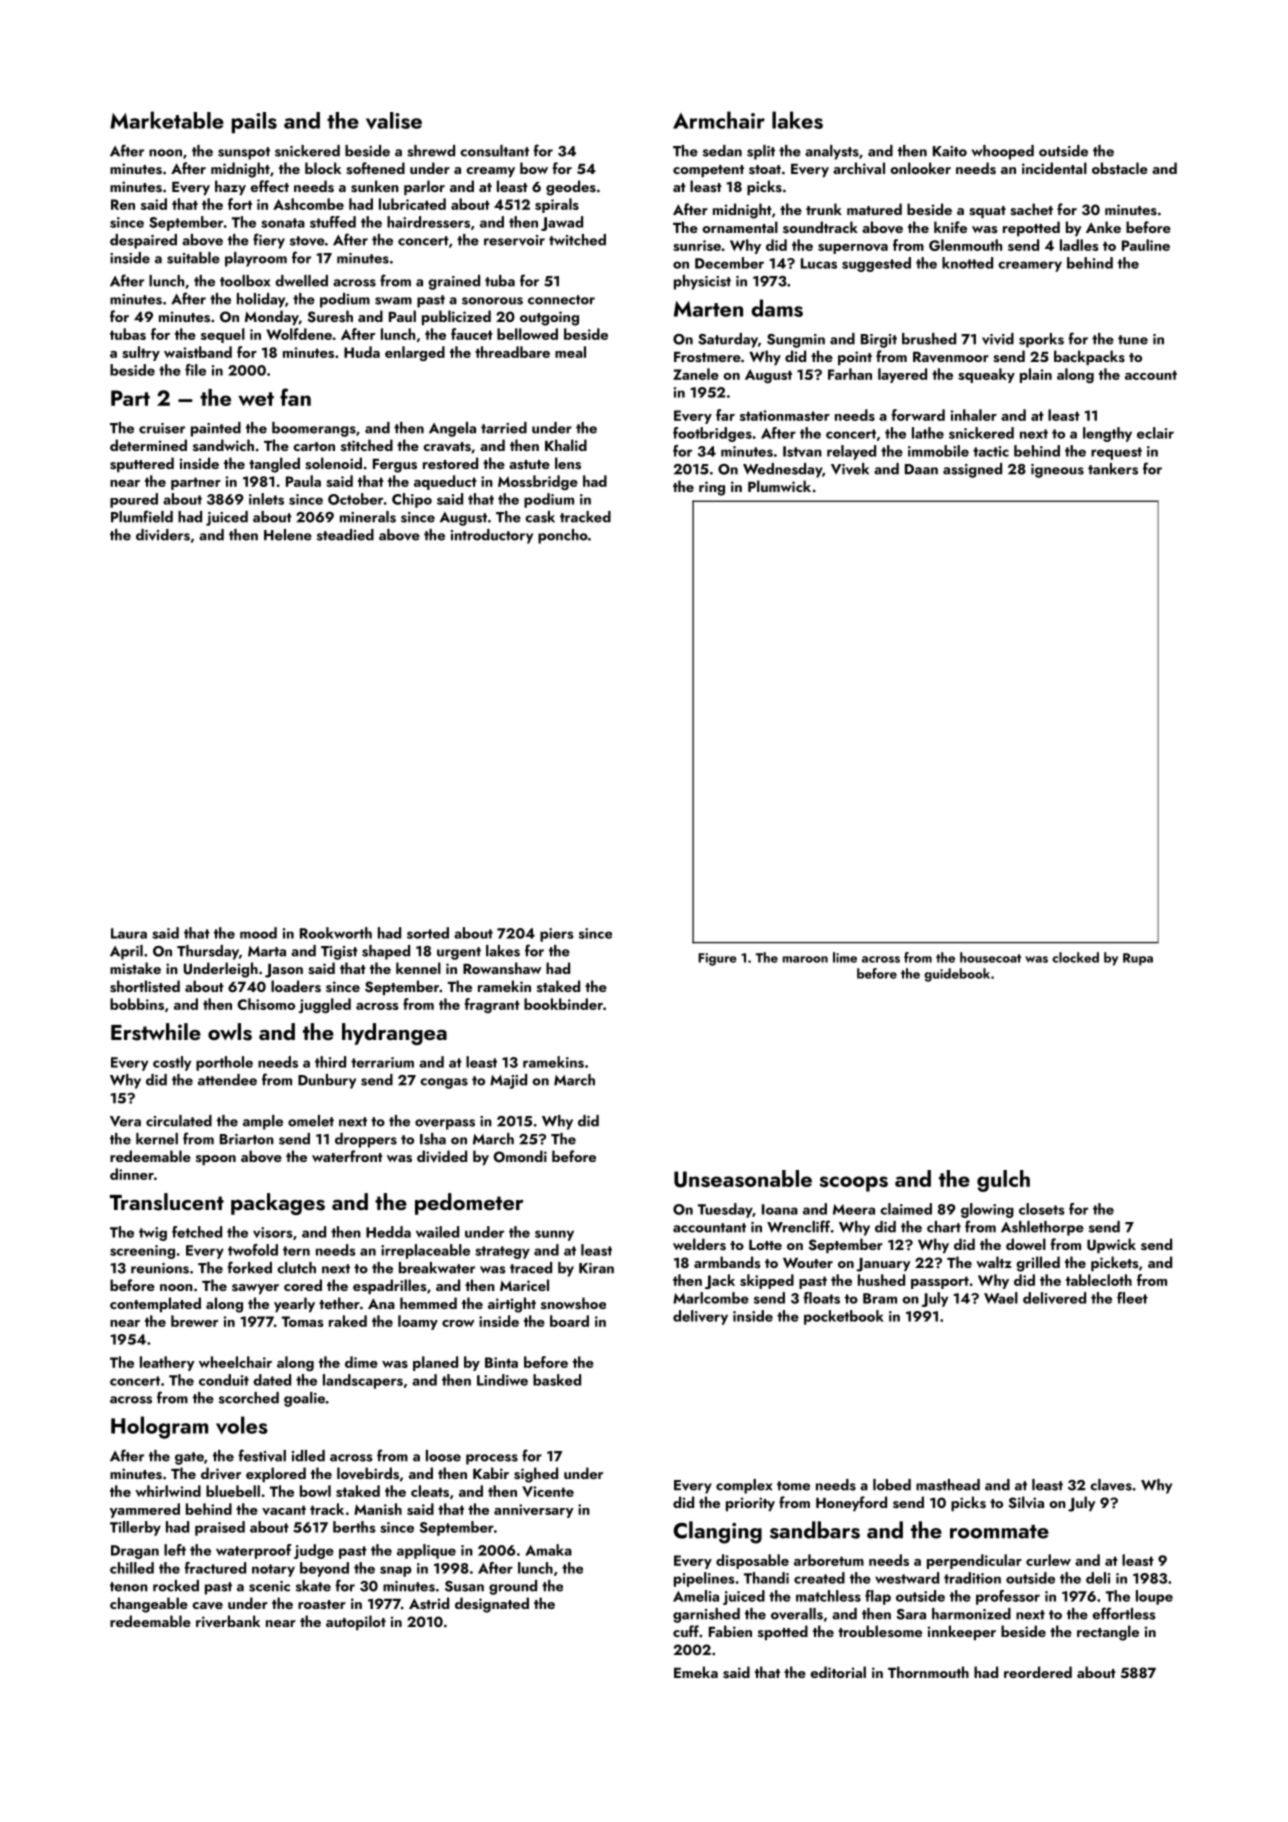 The height and width of the image is (1822, 1288). Describe the element at coordinates (129, 933) in the image. I see `Laura` at that location.
